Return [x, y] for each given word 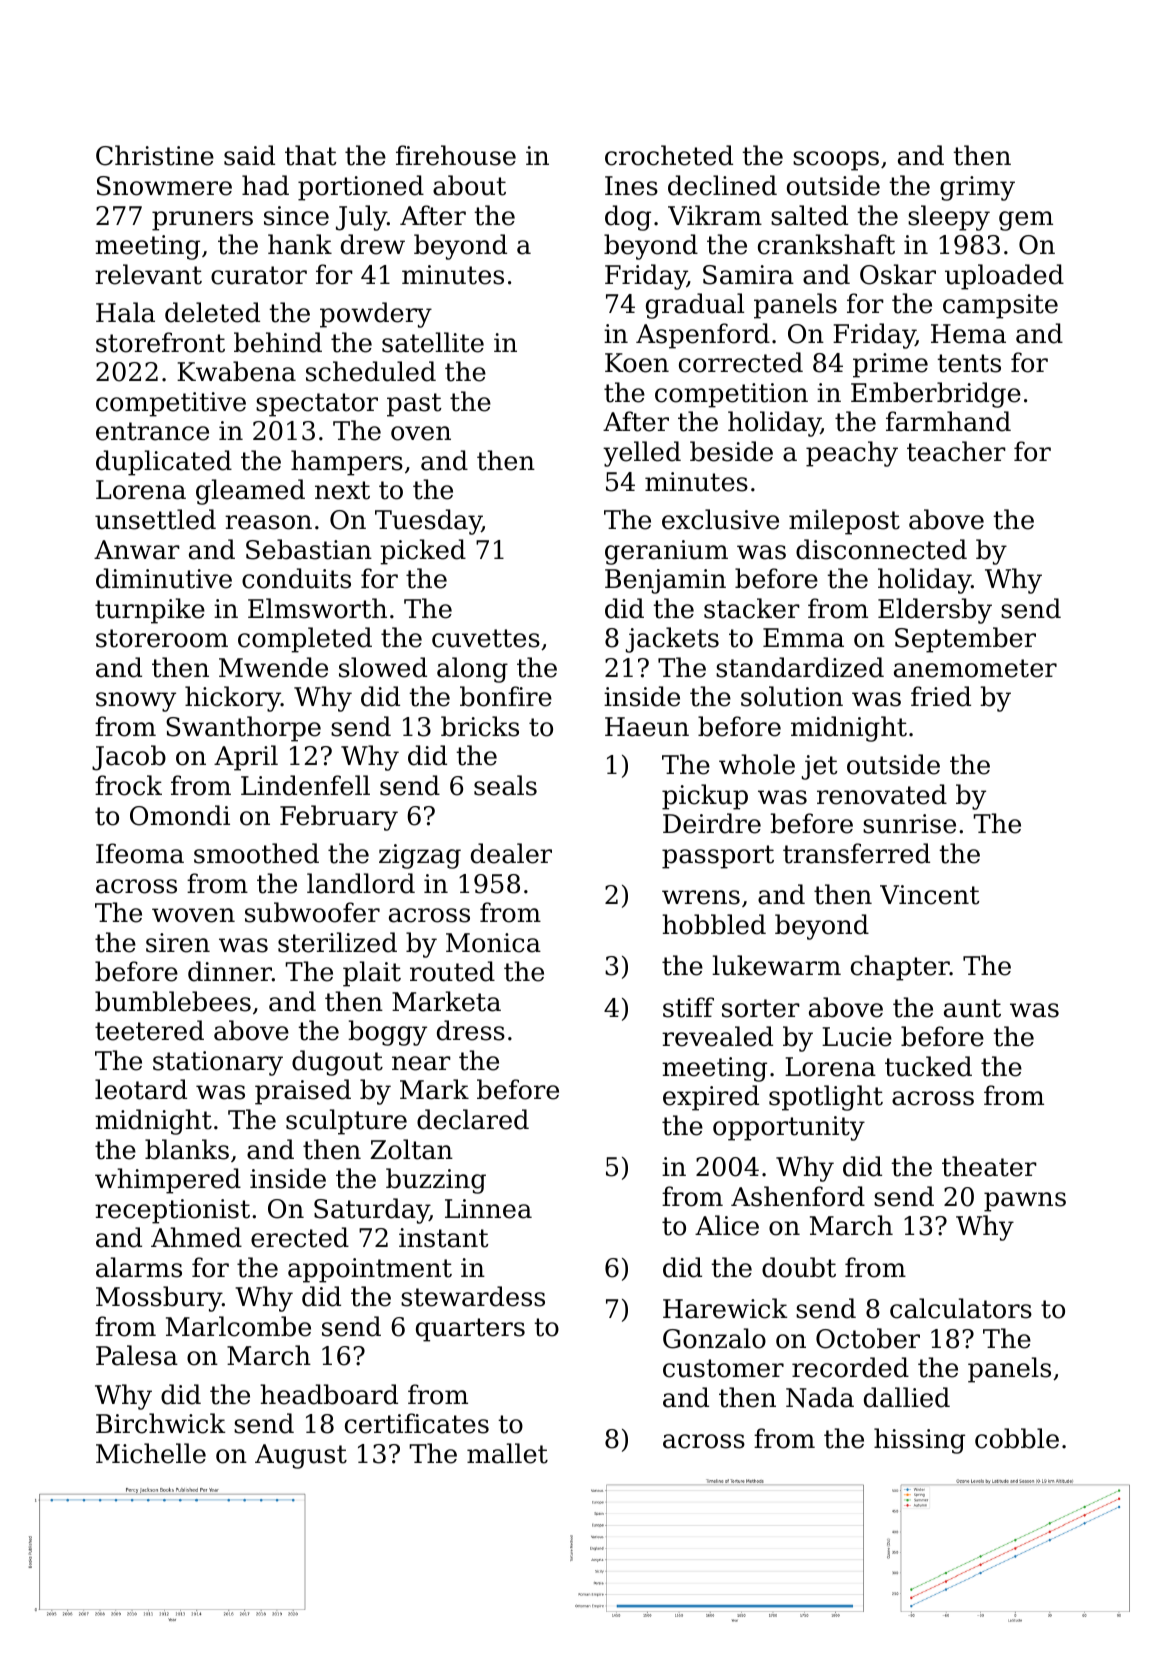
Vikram [715, 215]
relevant [148, 274]
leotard [141, 1089]
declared [473, 1119]
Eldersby [935, 611]
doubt [799, 1267]
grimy [977, 188]
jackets [672, 640]
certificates [417, 1423]
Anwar [137, 550]
